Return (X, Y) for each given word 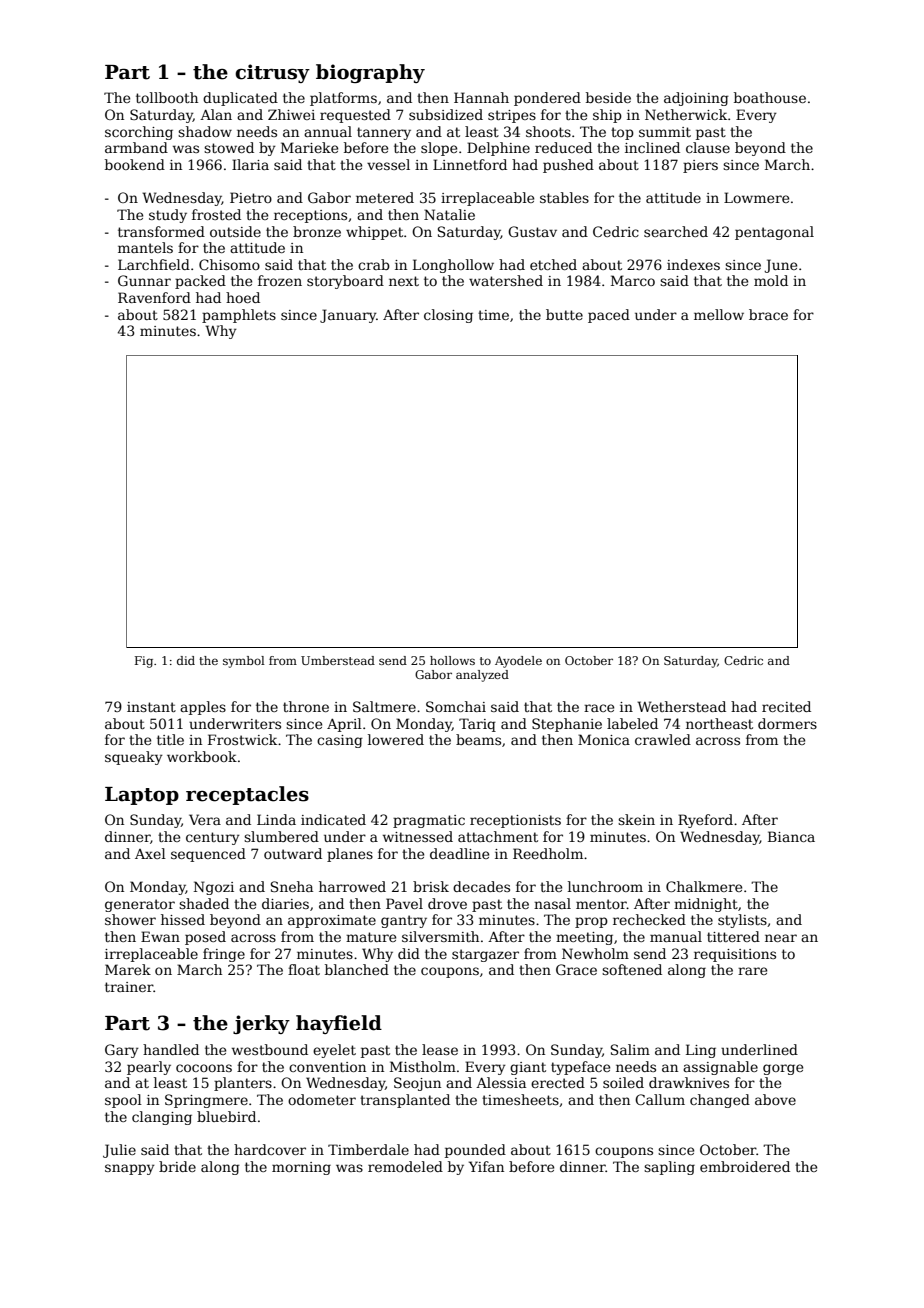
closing (448, 316)
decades (481, 886)
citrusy (272, 73)
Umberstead (338, 660)
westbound (270, 1049)
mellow (719, 314)
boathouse (770, 97)
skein (636, 819)
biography (370, 73)
